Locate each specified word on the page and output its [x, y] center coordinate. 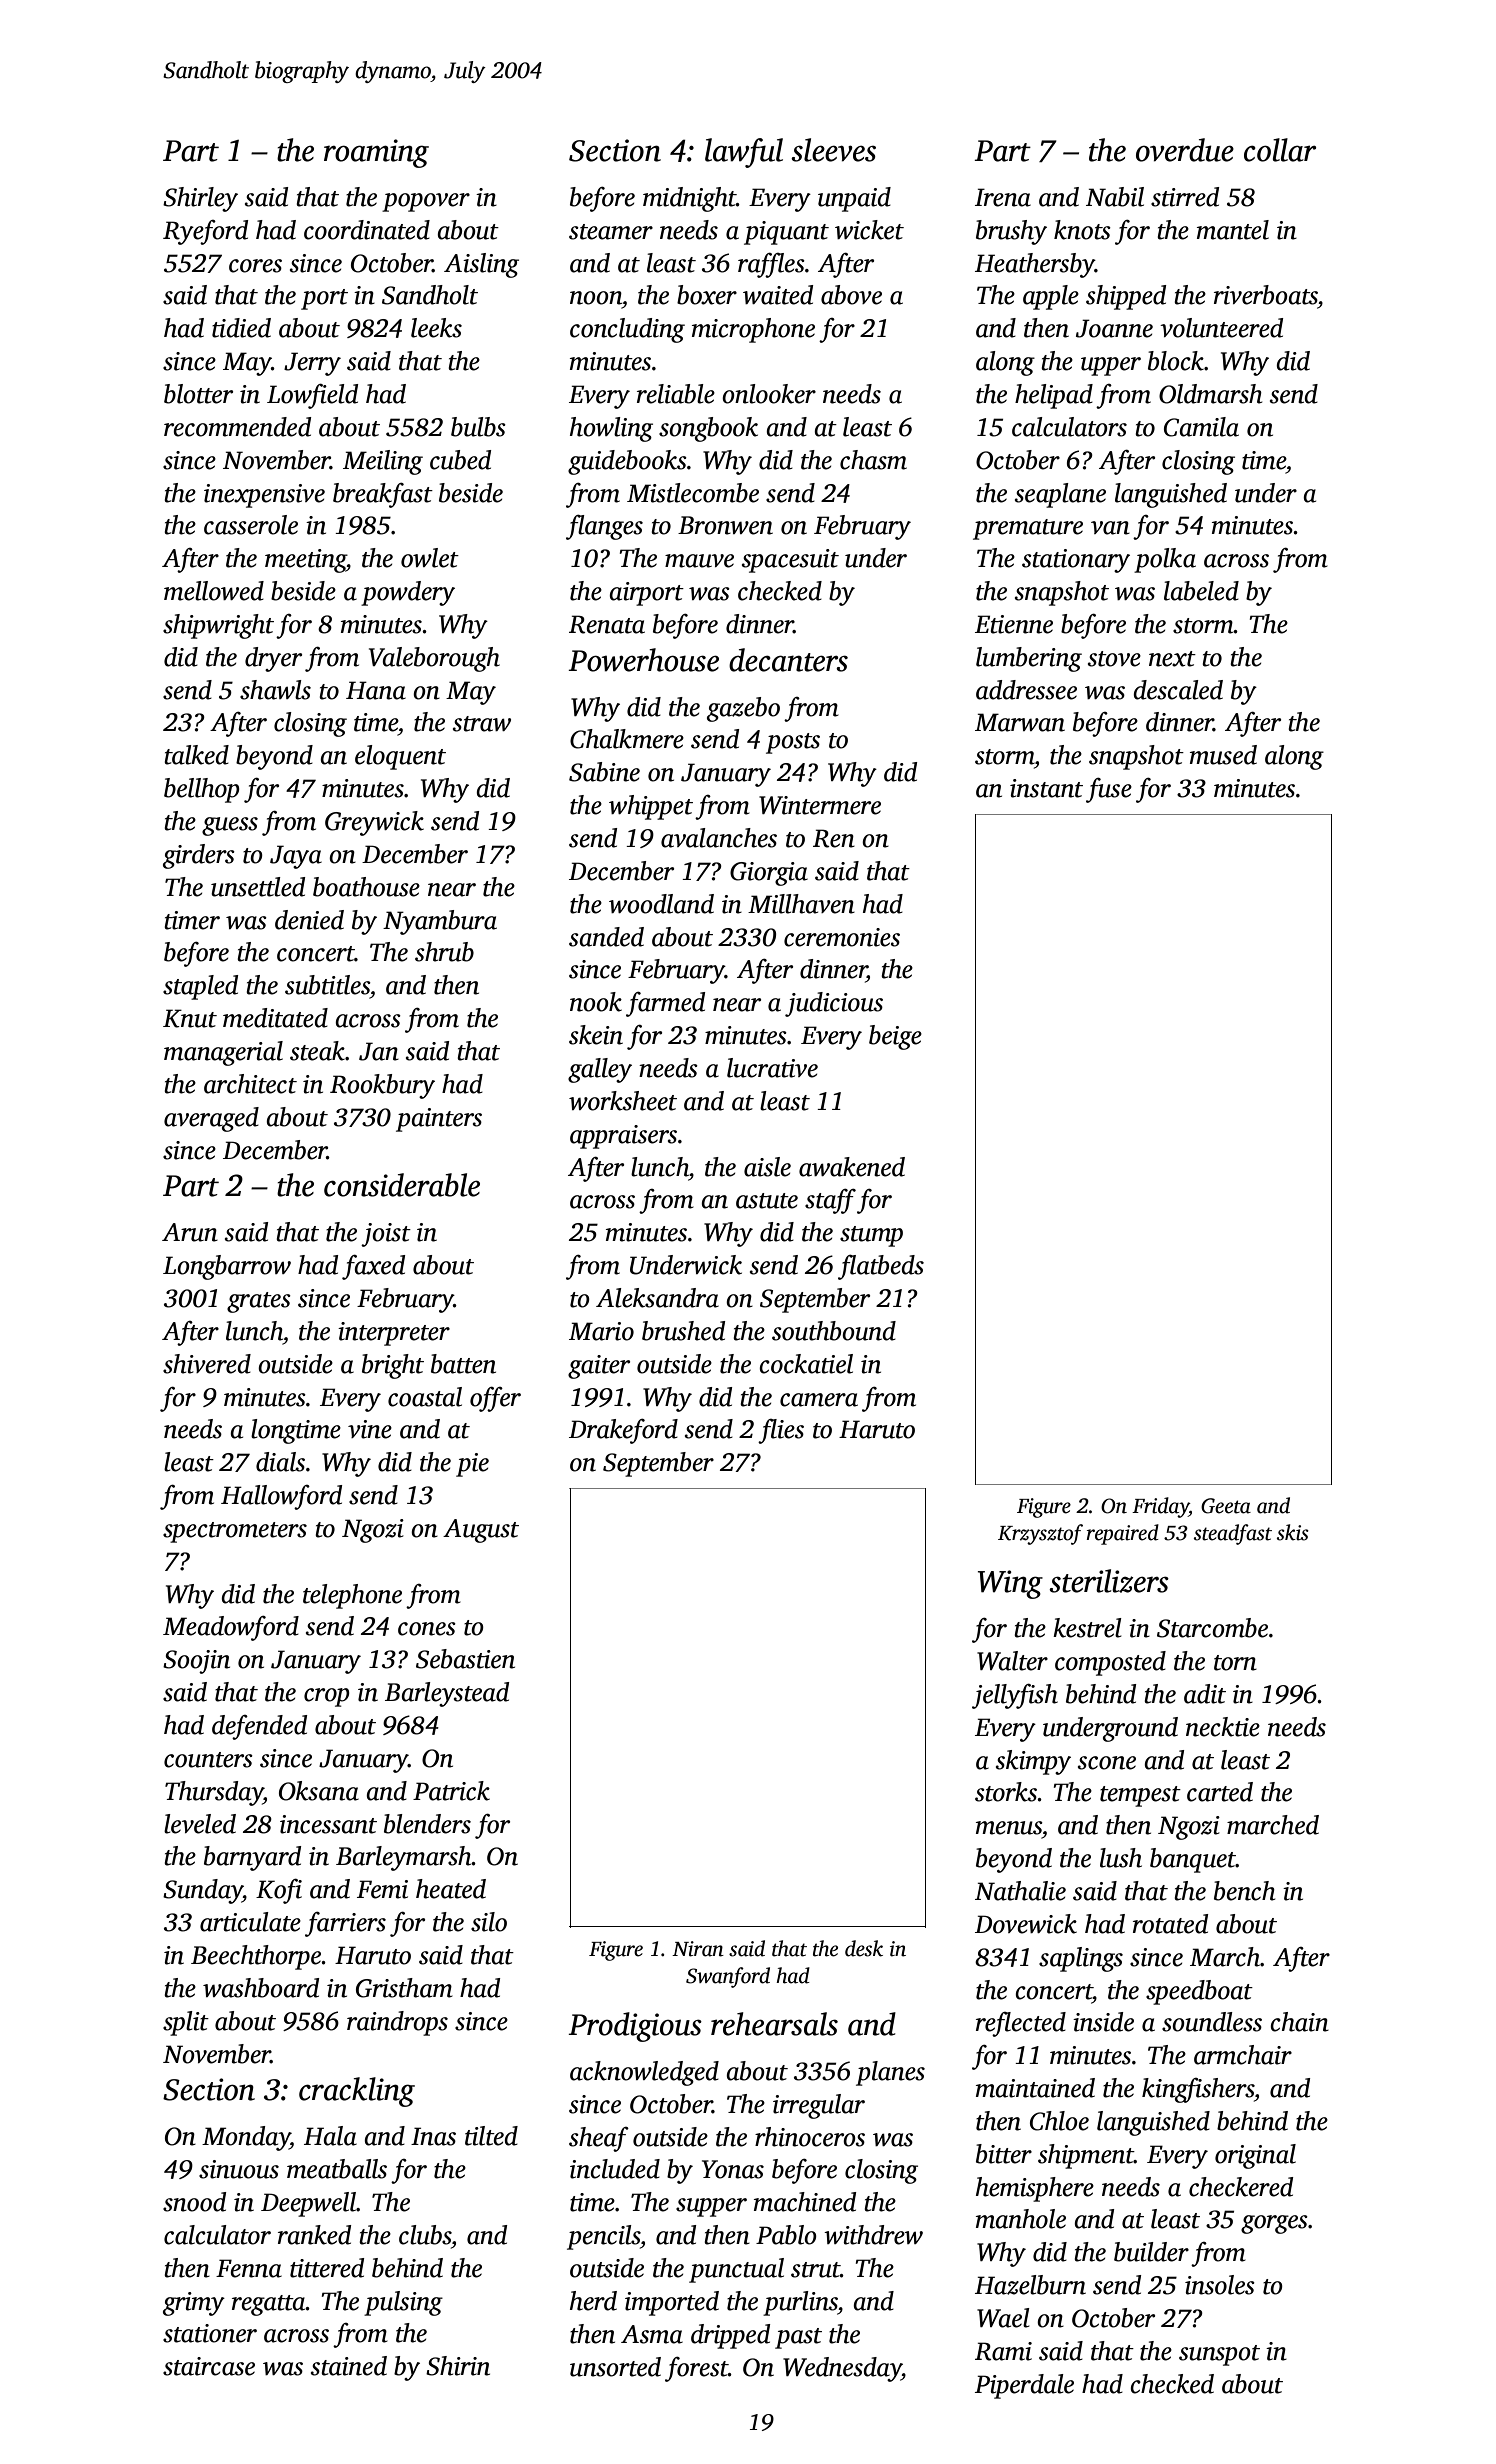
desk [864, 1948]
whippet [651, 807]
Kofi [279, 1891]
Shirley [200, 199]
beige [895, 1037]
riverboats [1266, 295]
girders [199, 856]
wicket [869, 230]
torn [1235, 1663]
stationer [210, 2333]
